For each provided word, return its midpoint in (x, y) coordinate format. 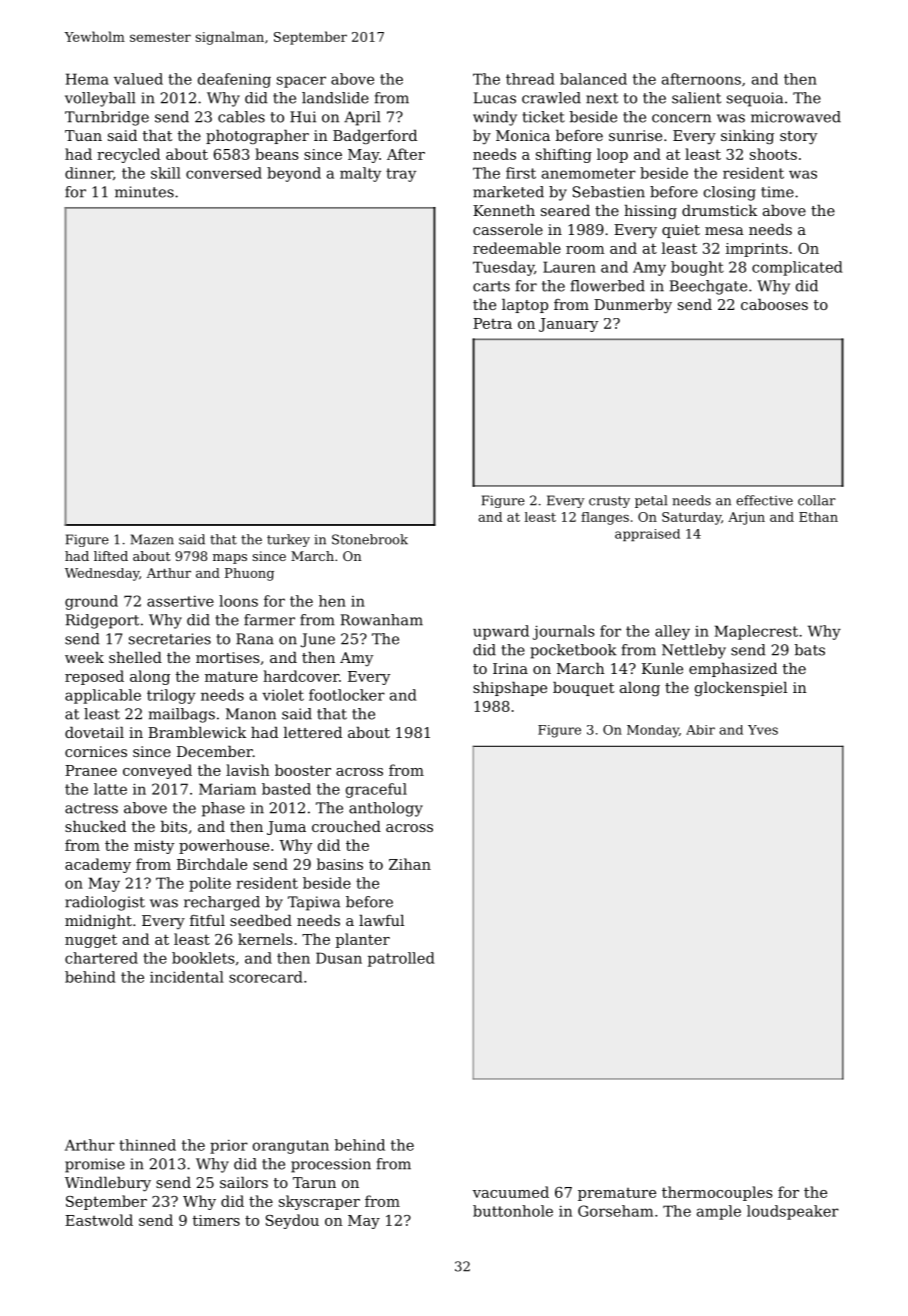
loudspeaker (793, 1212)
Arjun (746, 518)
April (362, 118)
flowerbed (608, 286)
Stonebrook (370, 539)
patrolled (401, 959)
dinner (89, 173)
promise (95, 1165)
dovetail (94, 732)
